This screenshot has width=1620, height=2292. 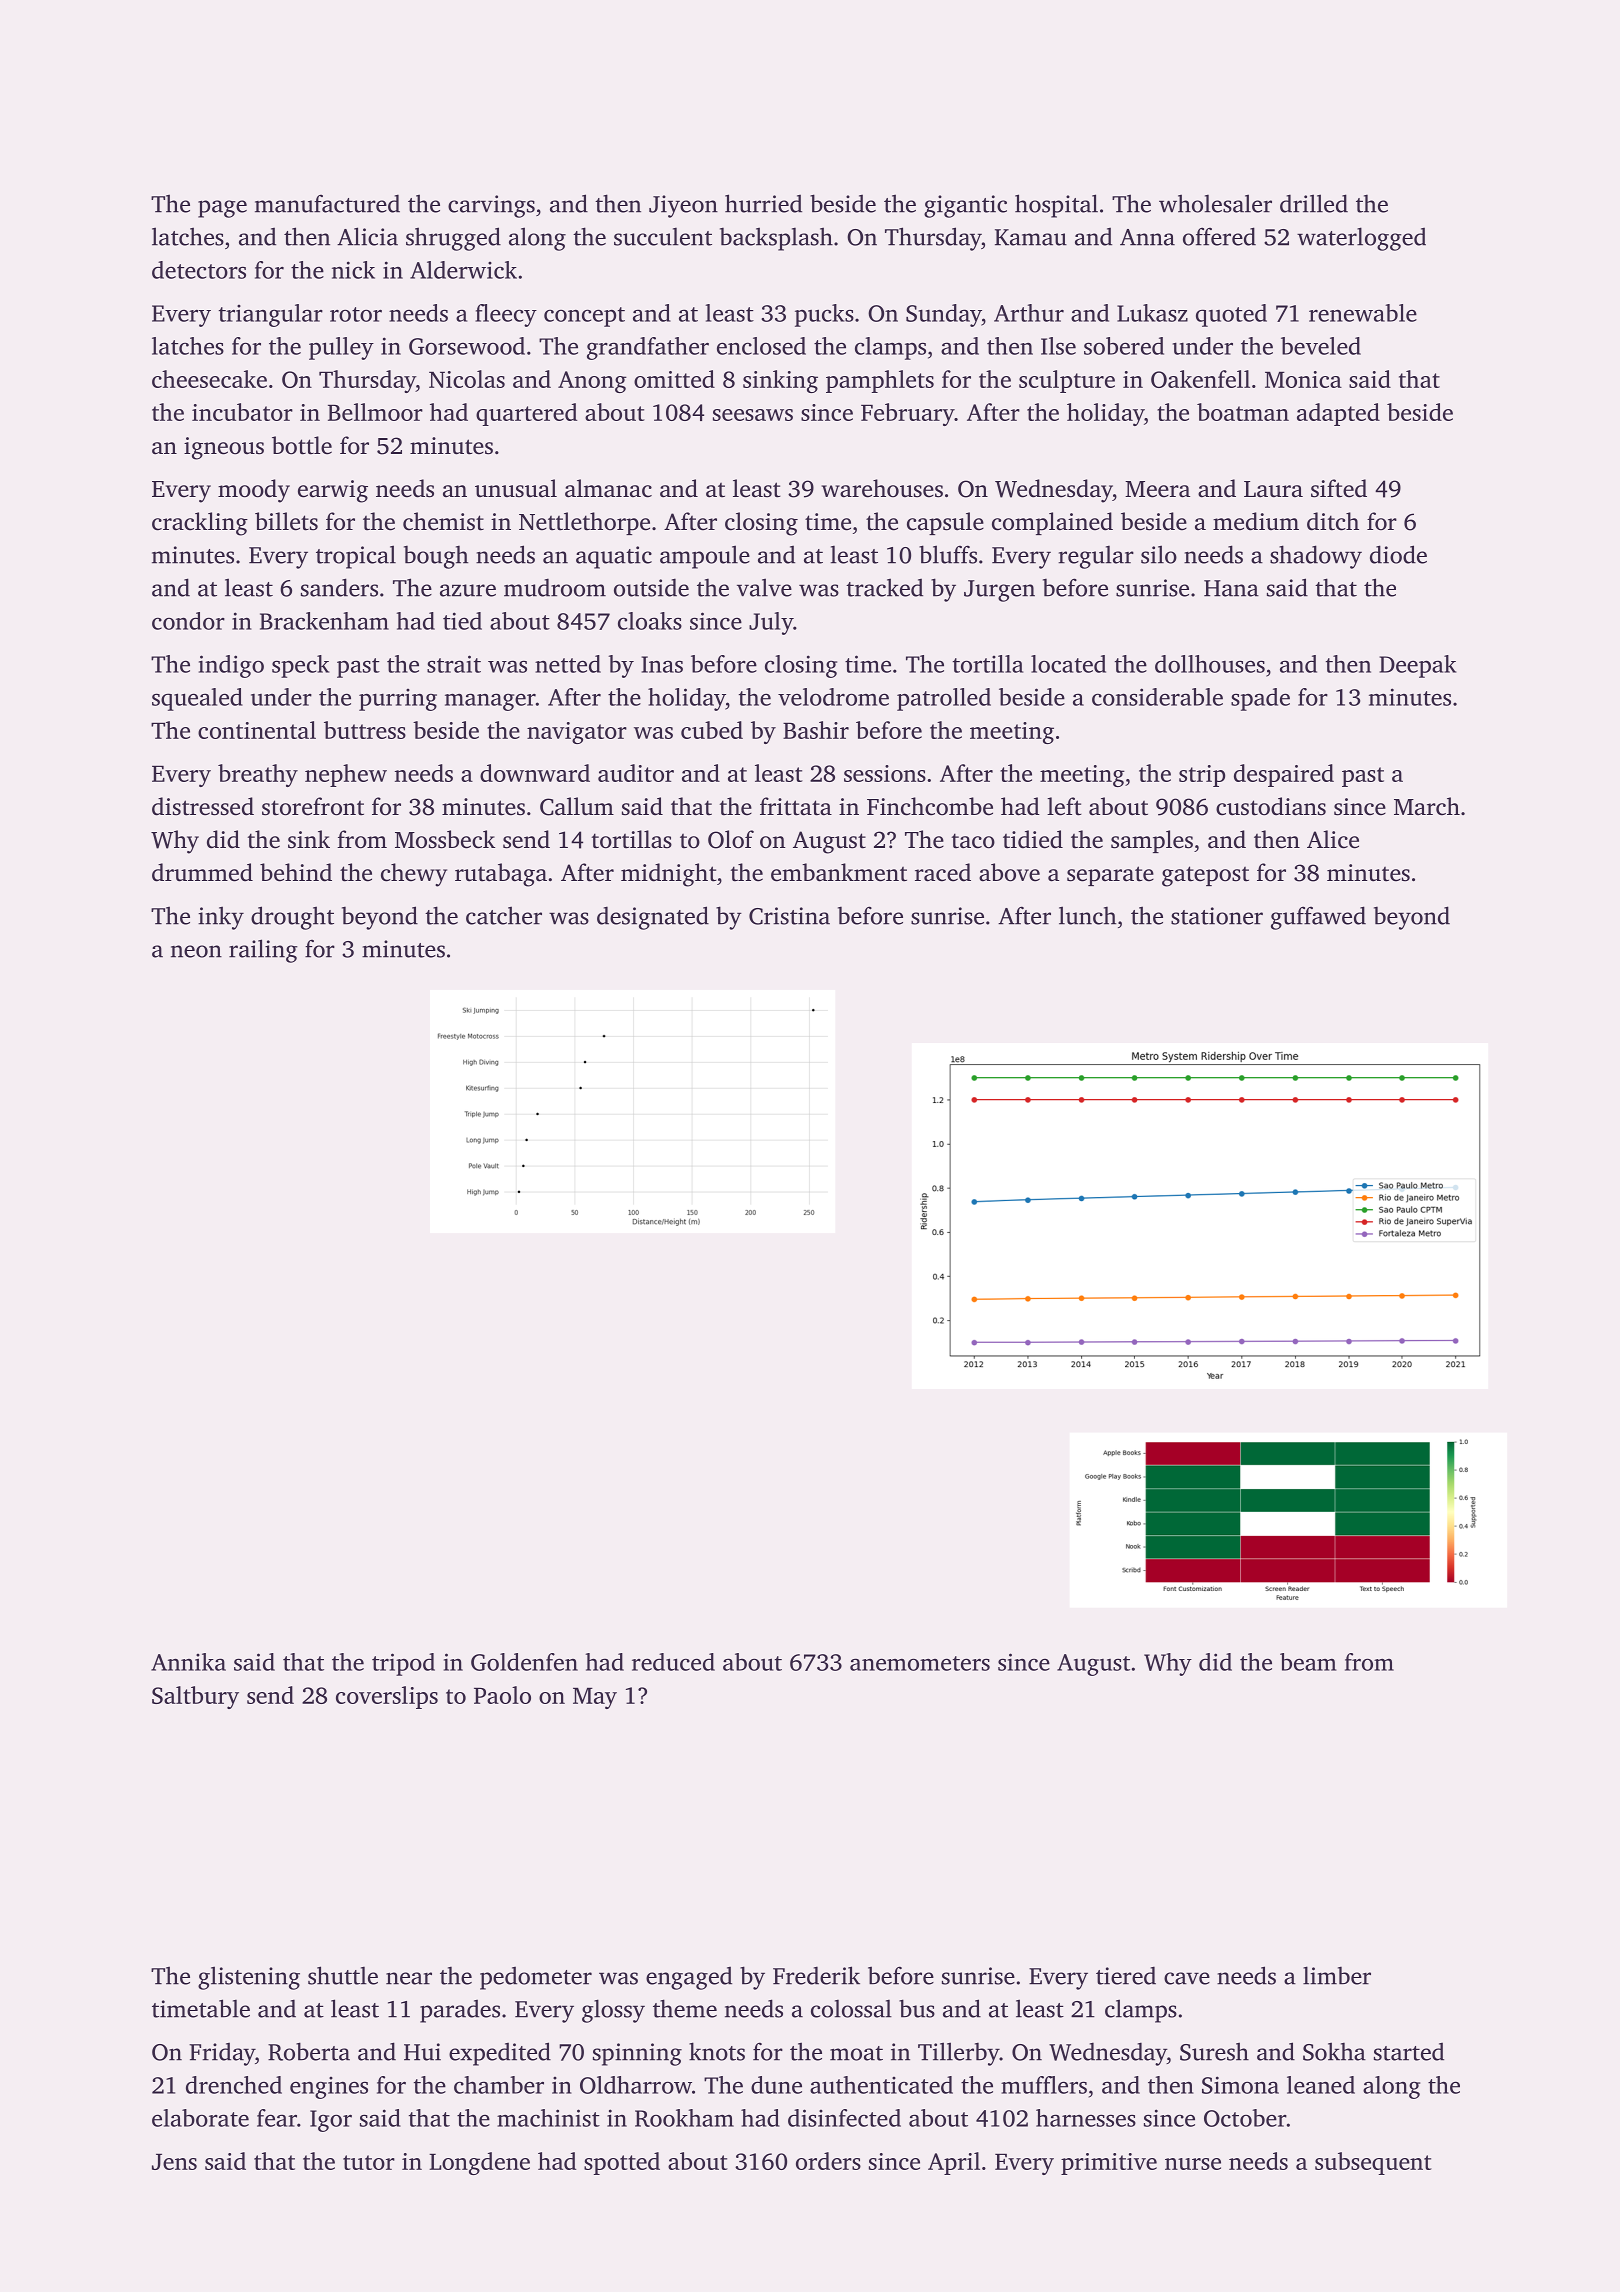 What do you see at coordinates (200, 524) in the screenshot?
I see `crackling` at bounding box center [200, 524].
